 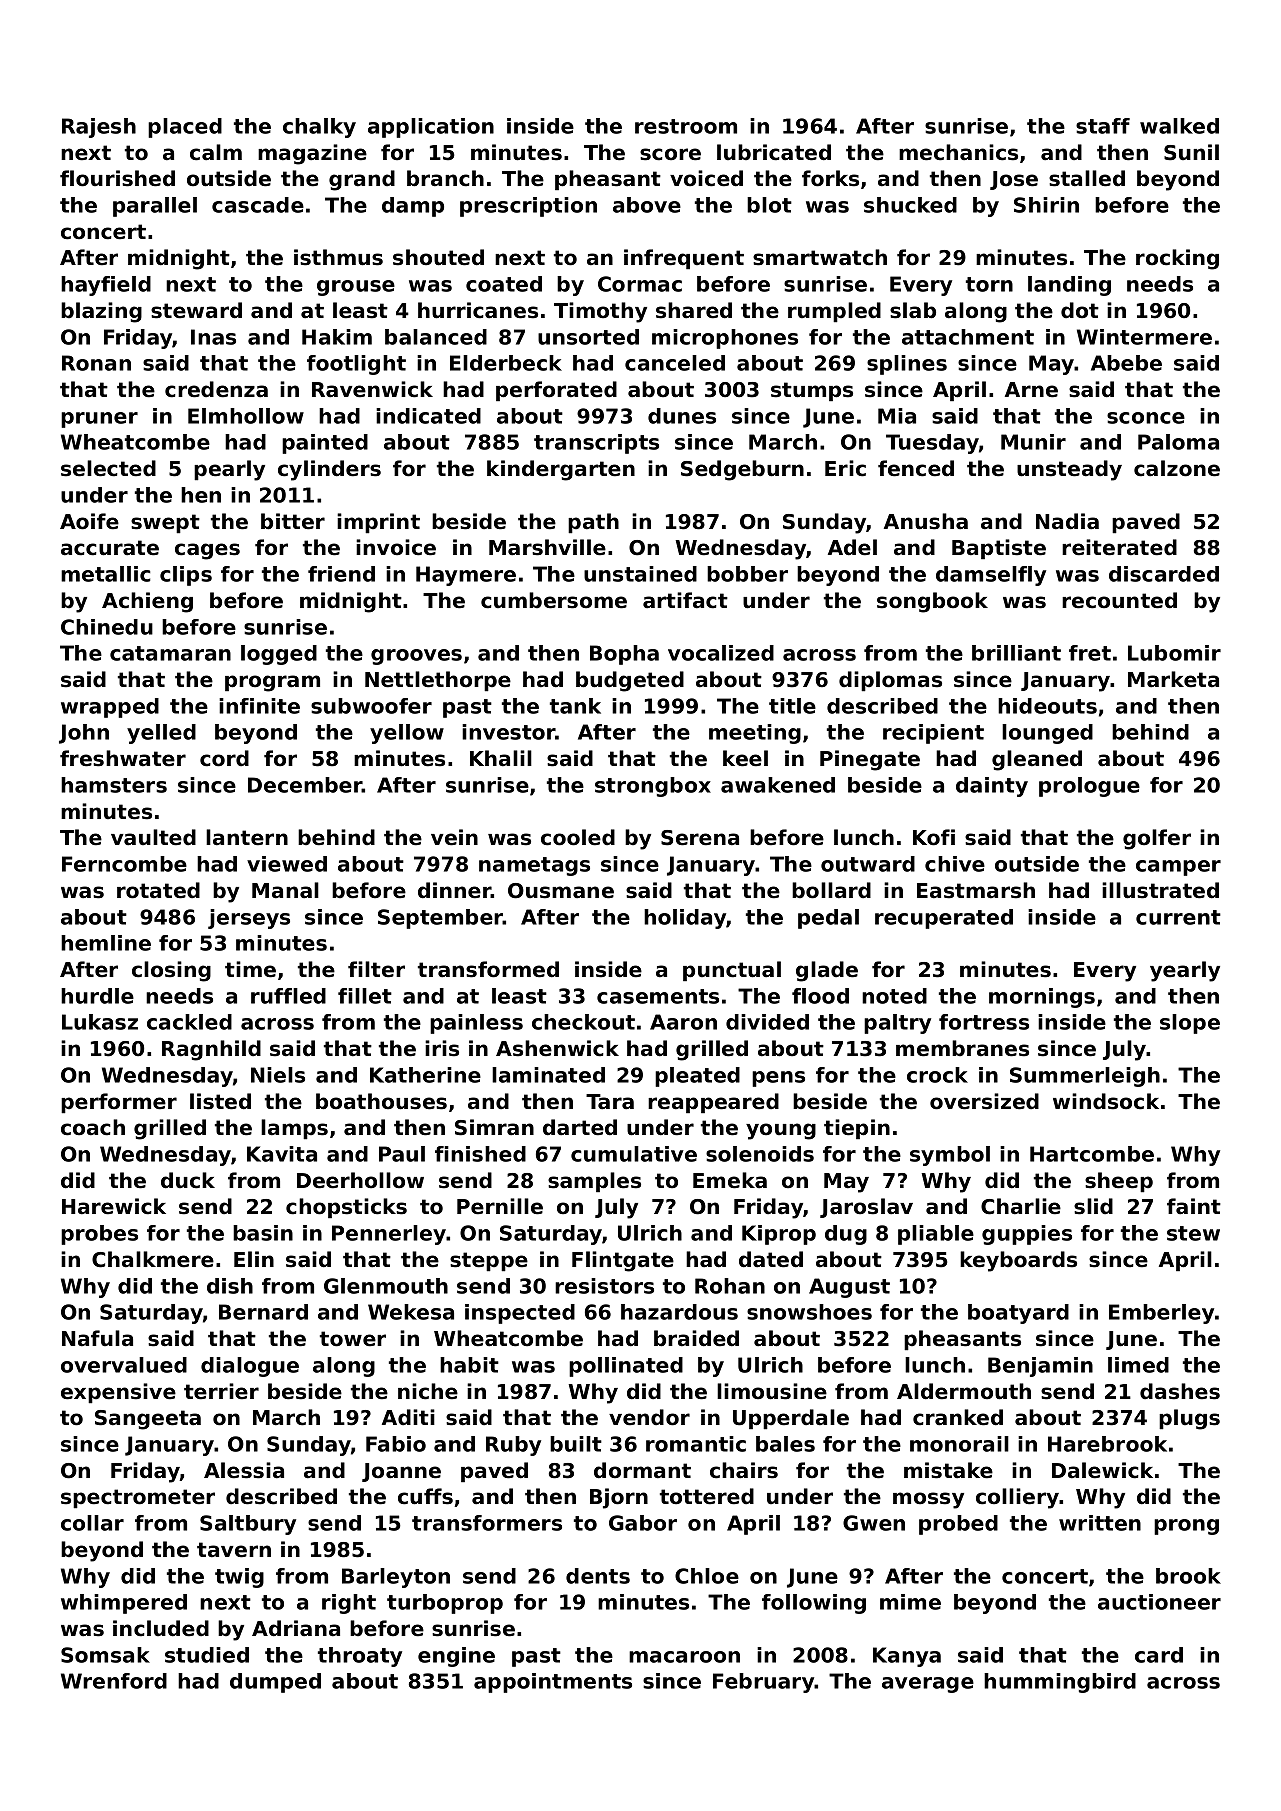 What do you see at coordinates (258, 205) in the page?
I see `cascade` at bounding box center [258, 205].
